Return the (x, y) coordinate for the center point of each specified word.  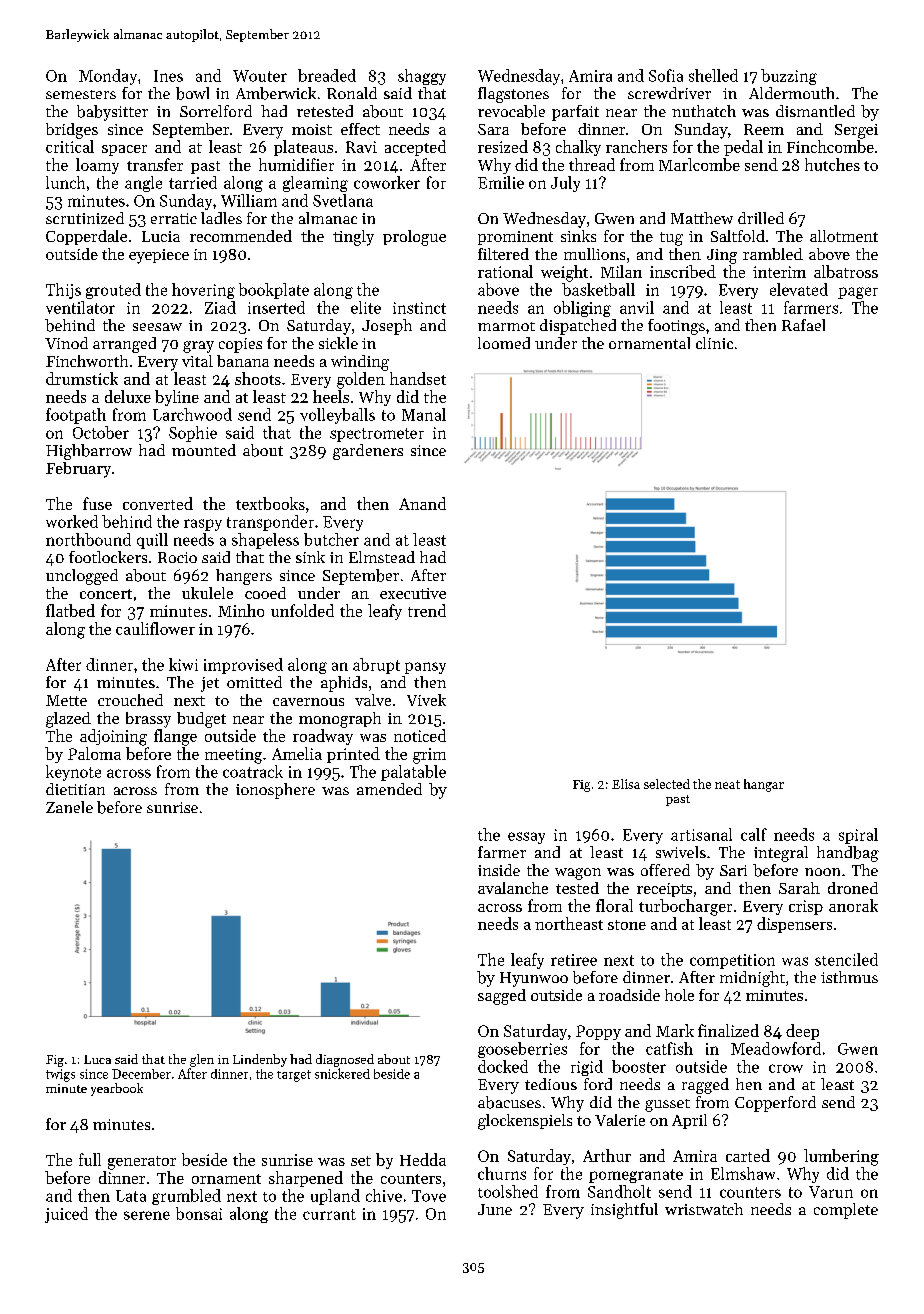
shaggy (422, 77)
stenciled (846, 959)
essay (526, 838)
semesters (81, 94)
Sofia (666, 75)
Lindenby (260, 1060)
